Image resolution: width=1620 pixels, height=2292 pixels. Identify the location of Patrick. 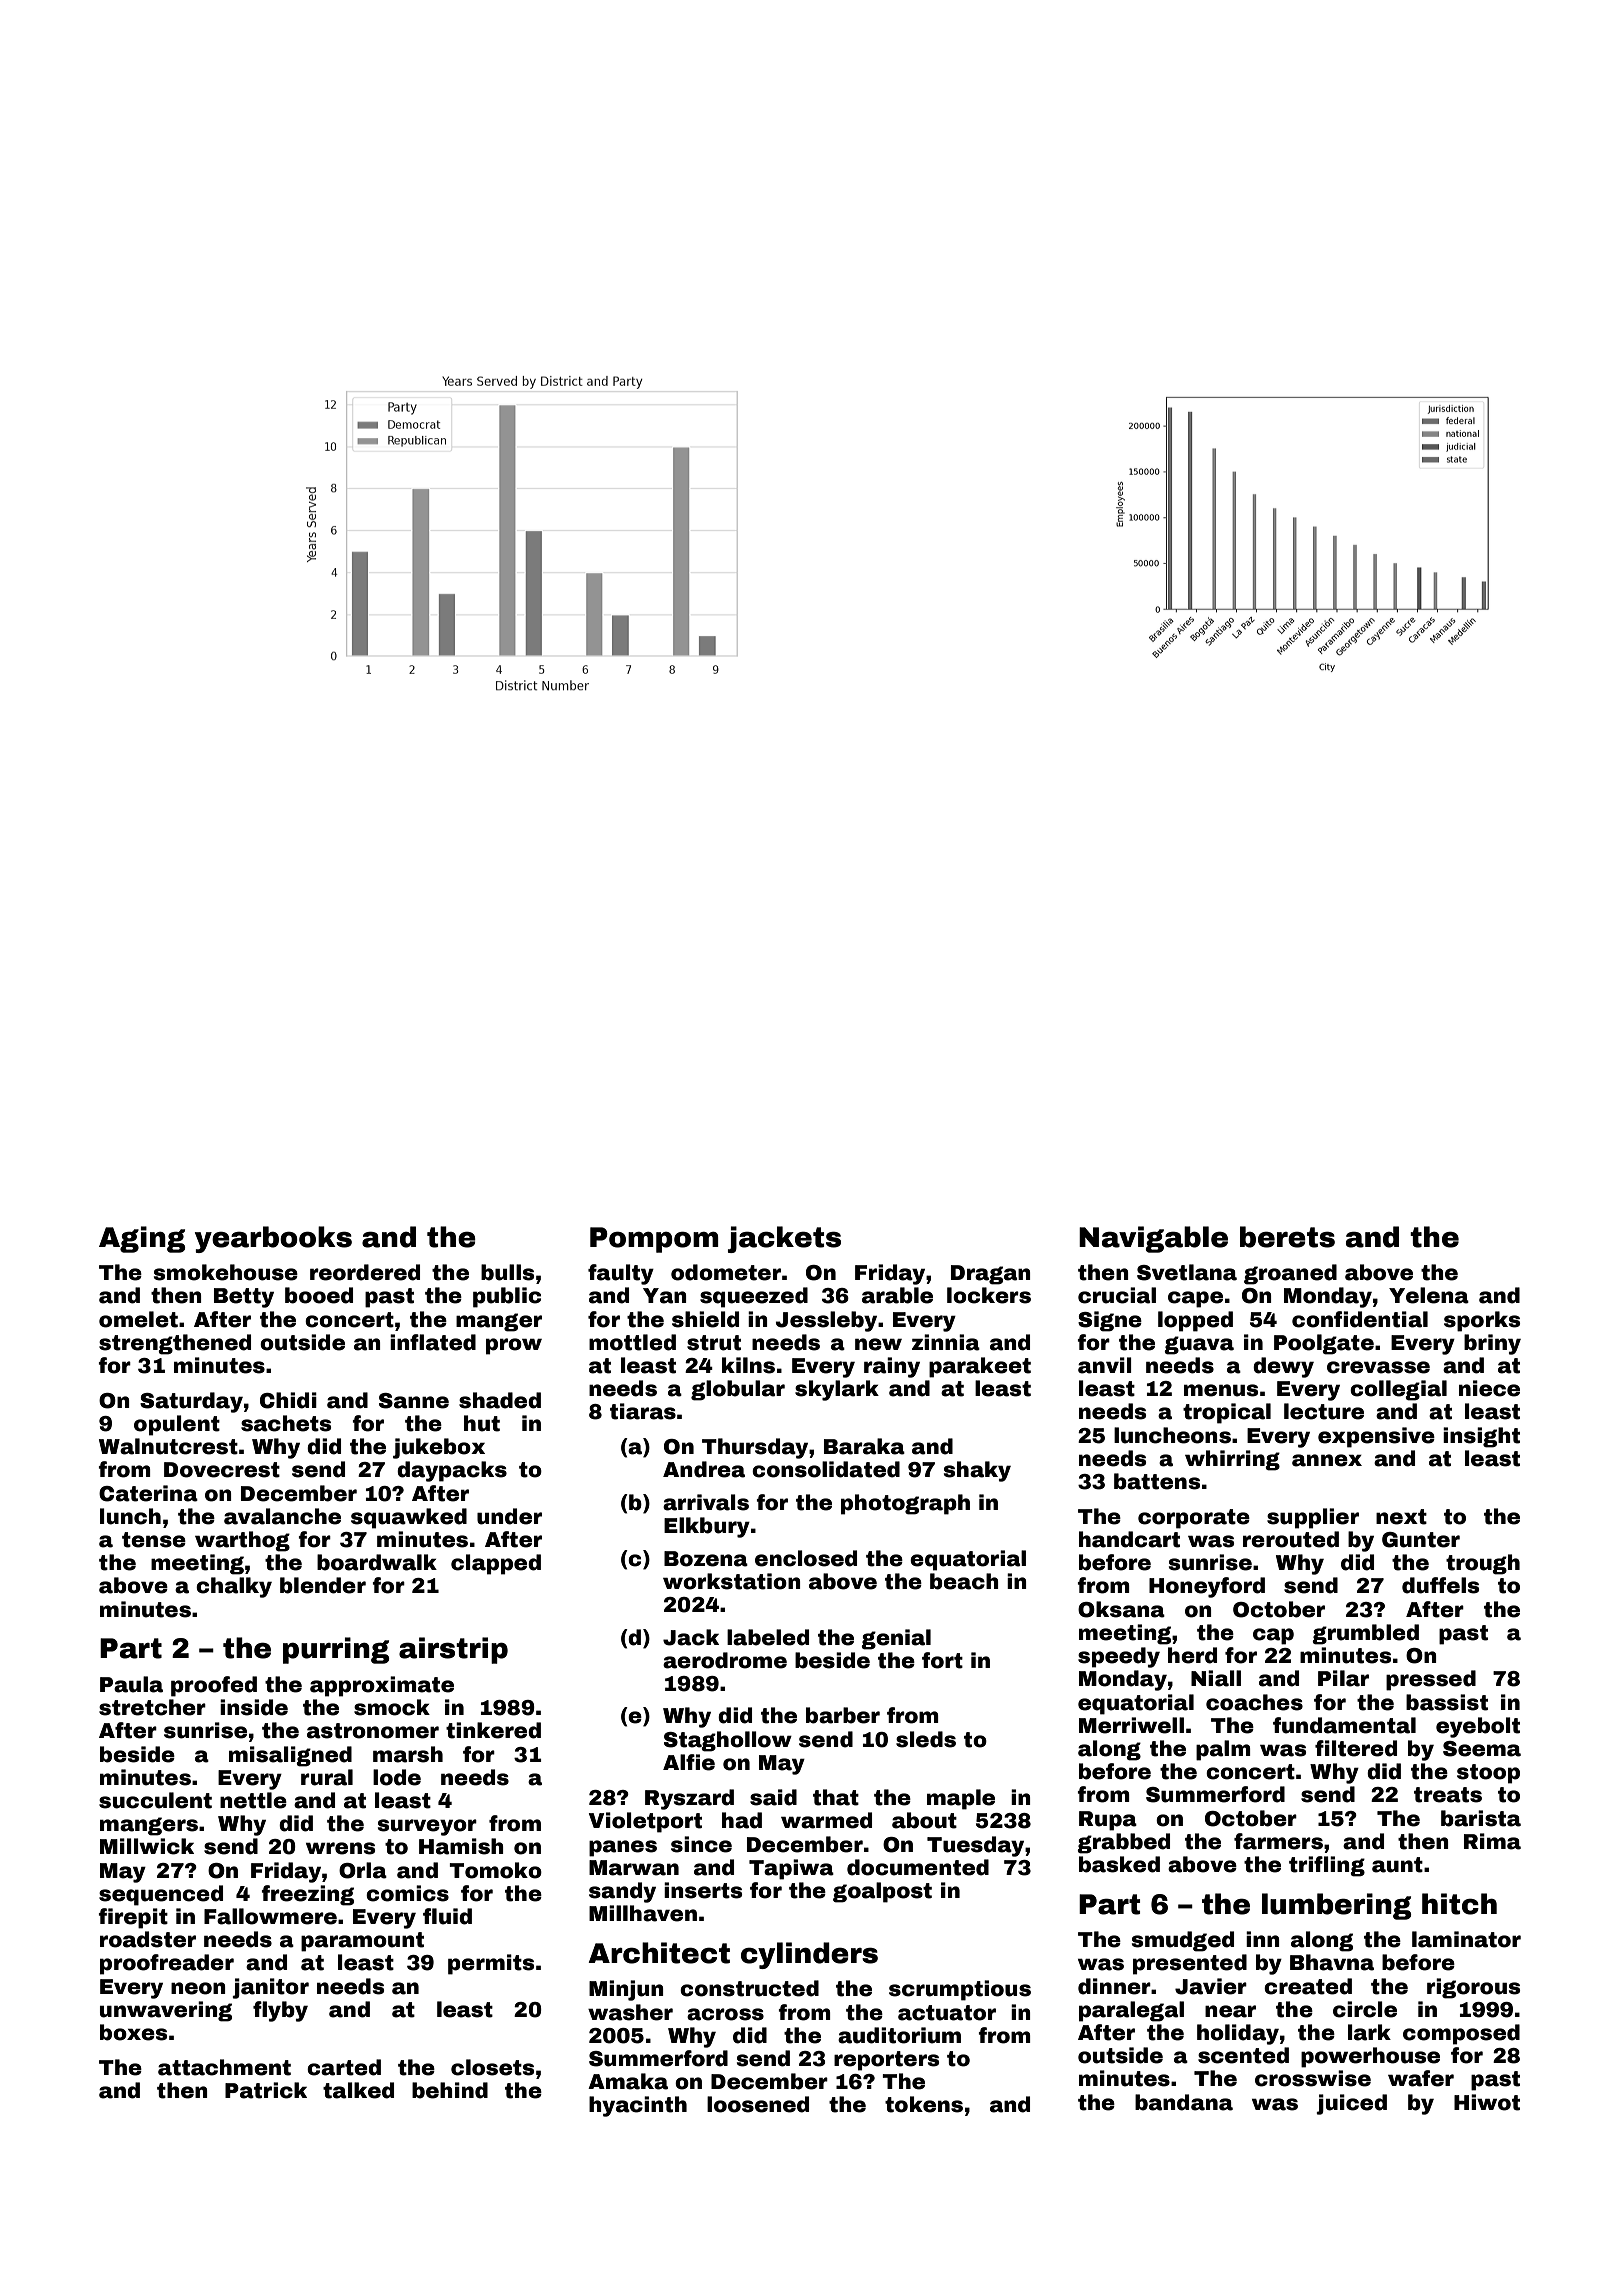
(266, 2090).
